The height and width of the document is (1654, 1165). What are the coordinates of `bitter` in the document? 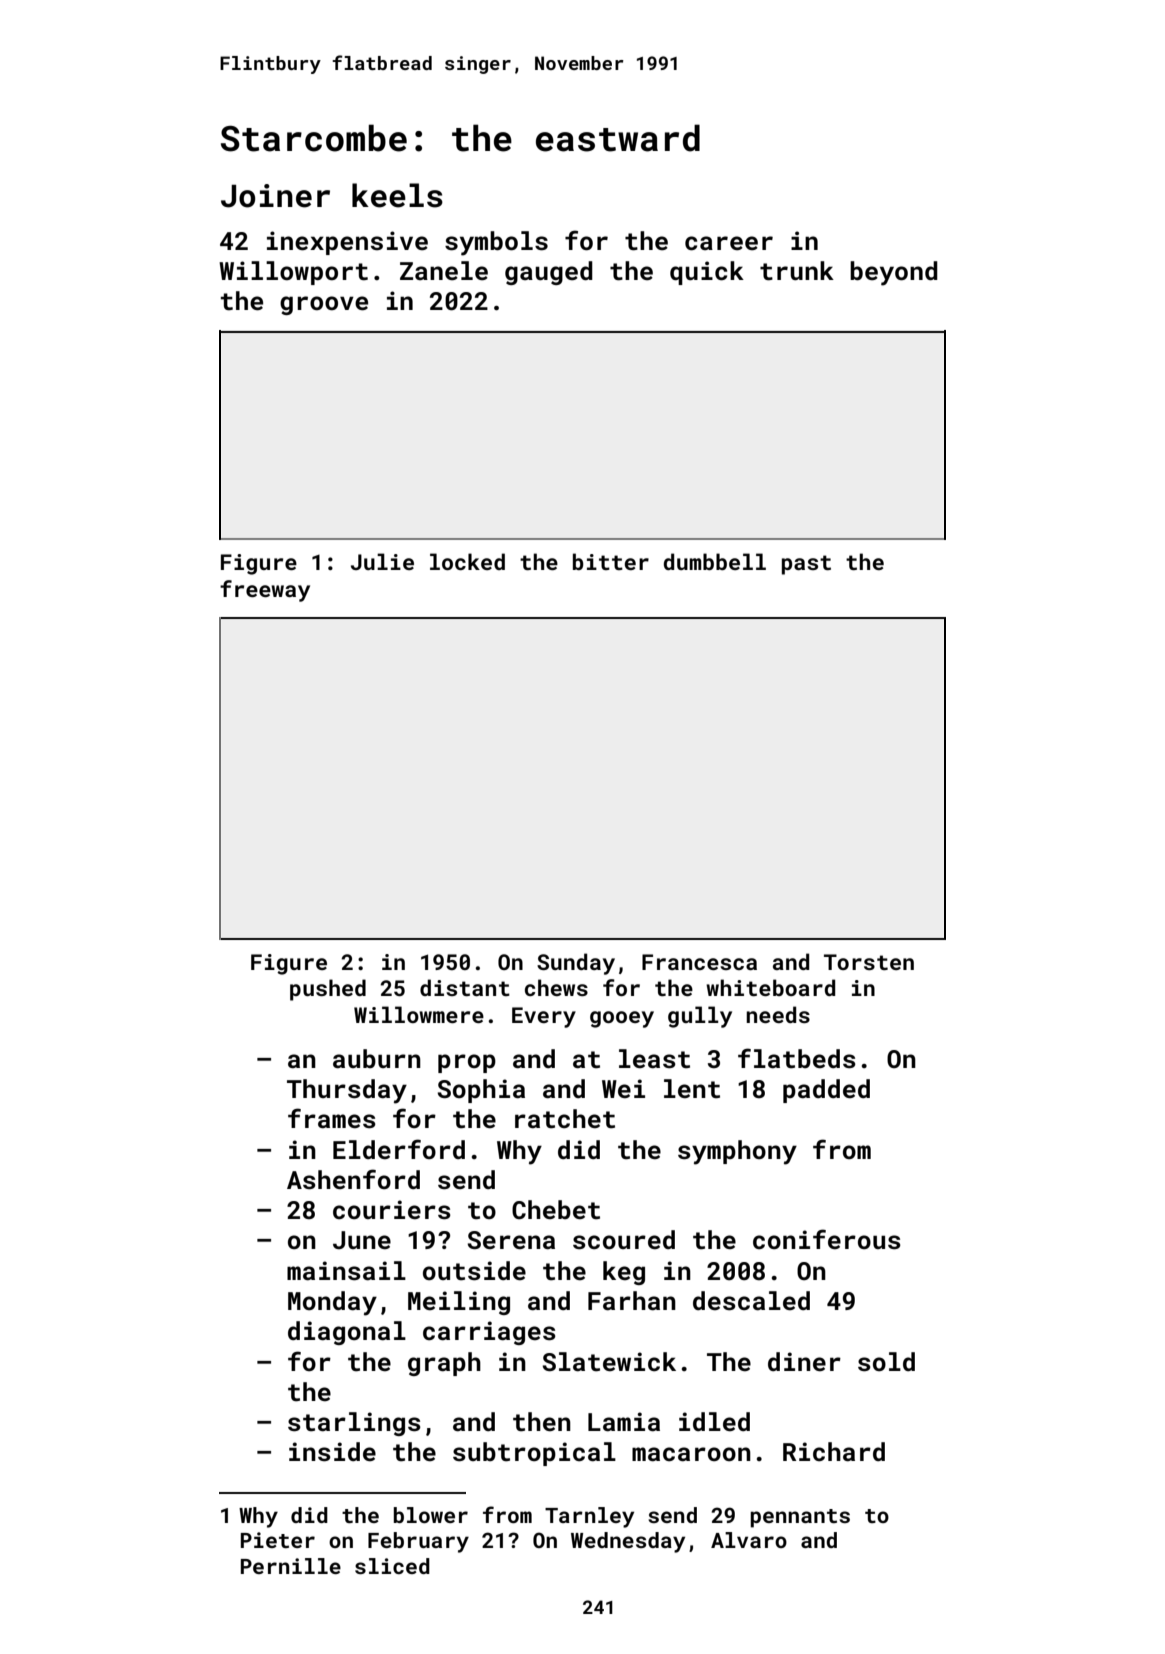 It's located at (611, 561).
